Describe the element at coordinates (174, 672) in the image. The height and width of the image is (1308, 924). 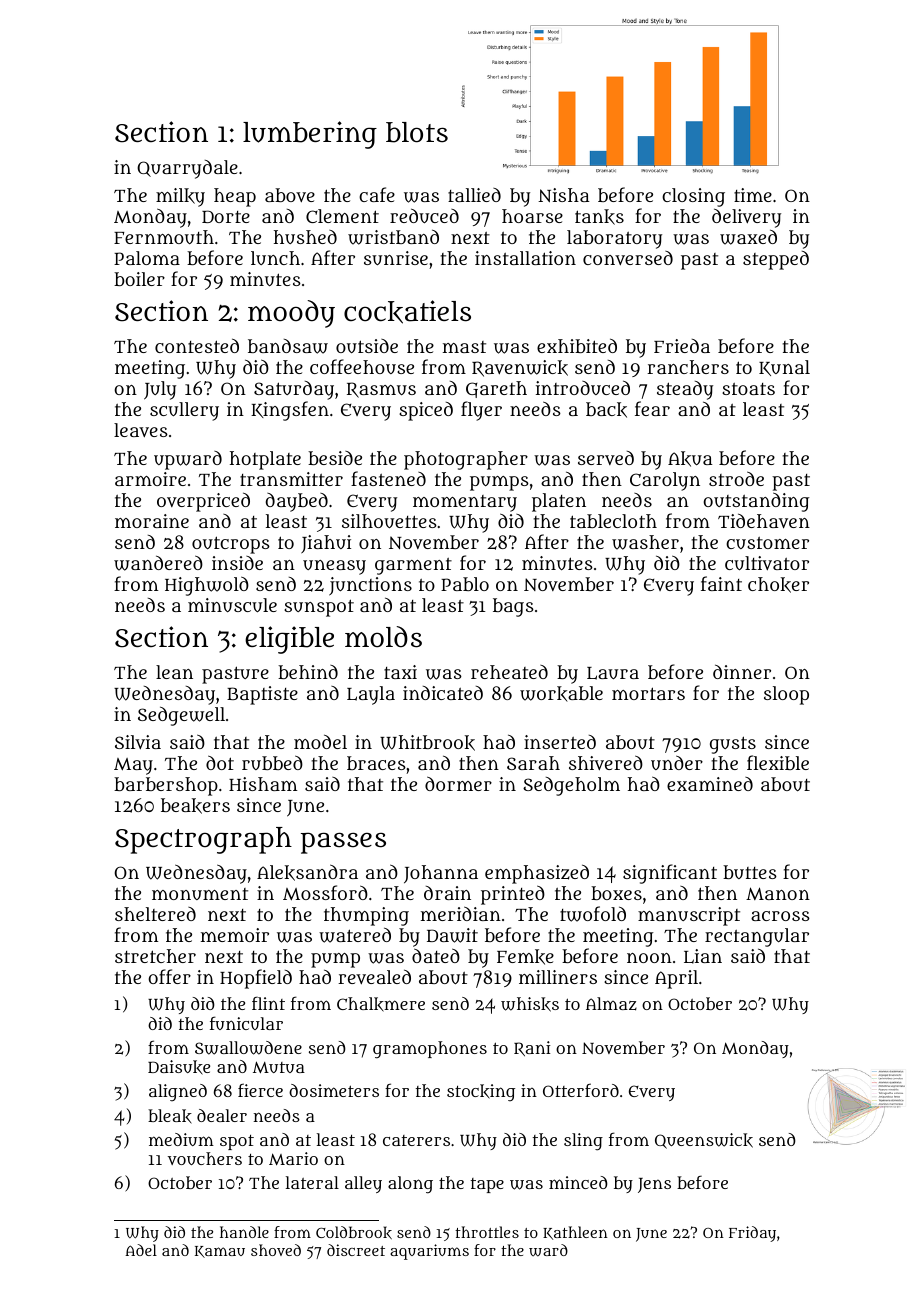
I see `lean` at that location.
